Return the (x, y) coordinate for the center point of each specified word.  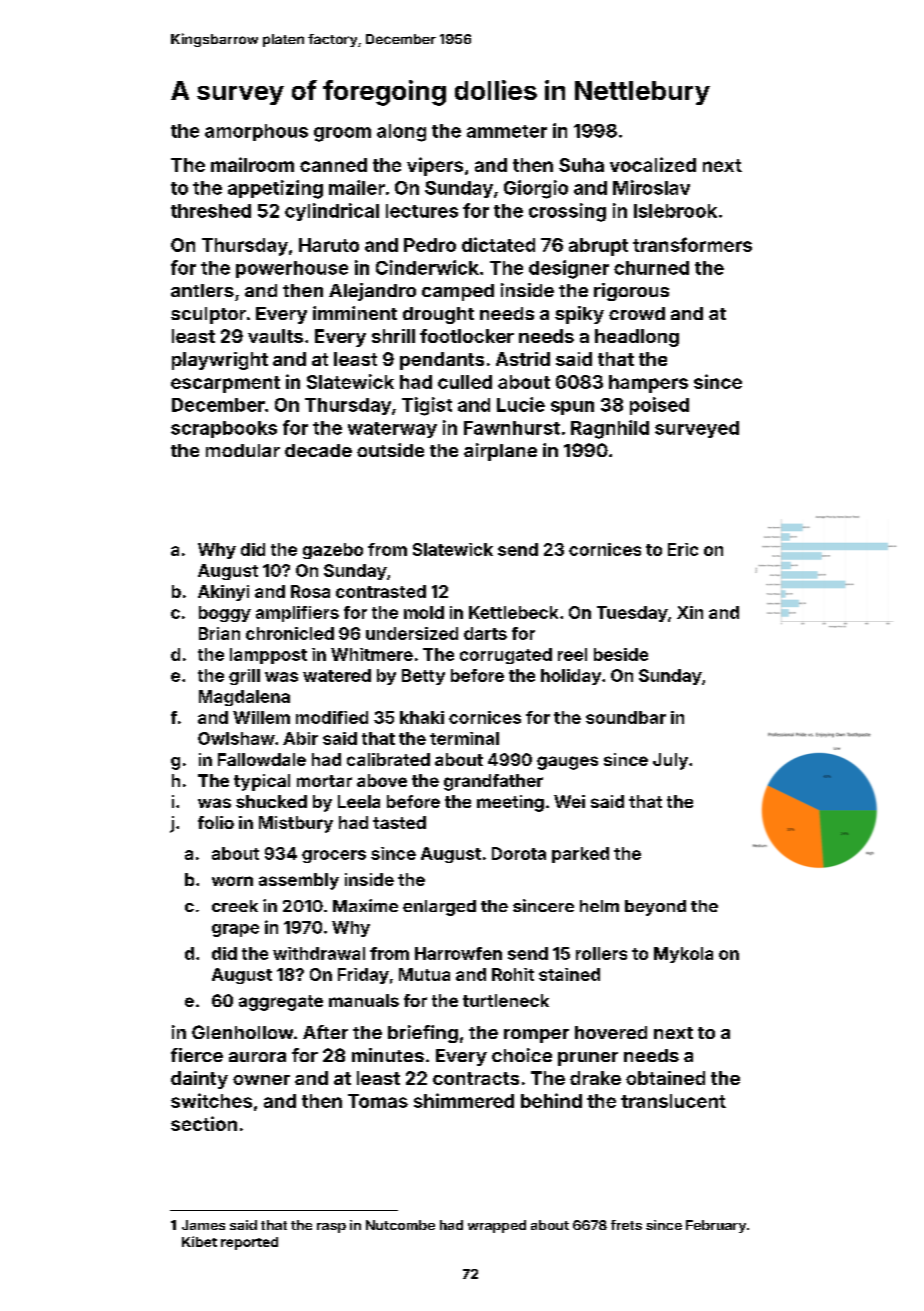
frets (626, 1225)
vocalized (653, 164)
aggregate (281, 1003)
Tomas (378, 1101)
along (401, 133)
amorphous (256, 132)
